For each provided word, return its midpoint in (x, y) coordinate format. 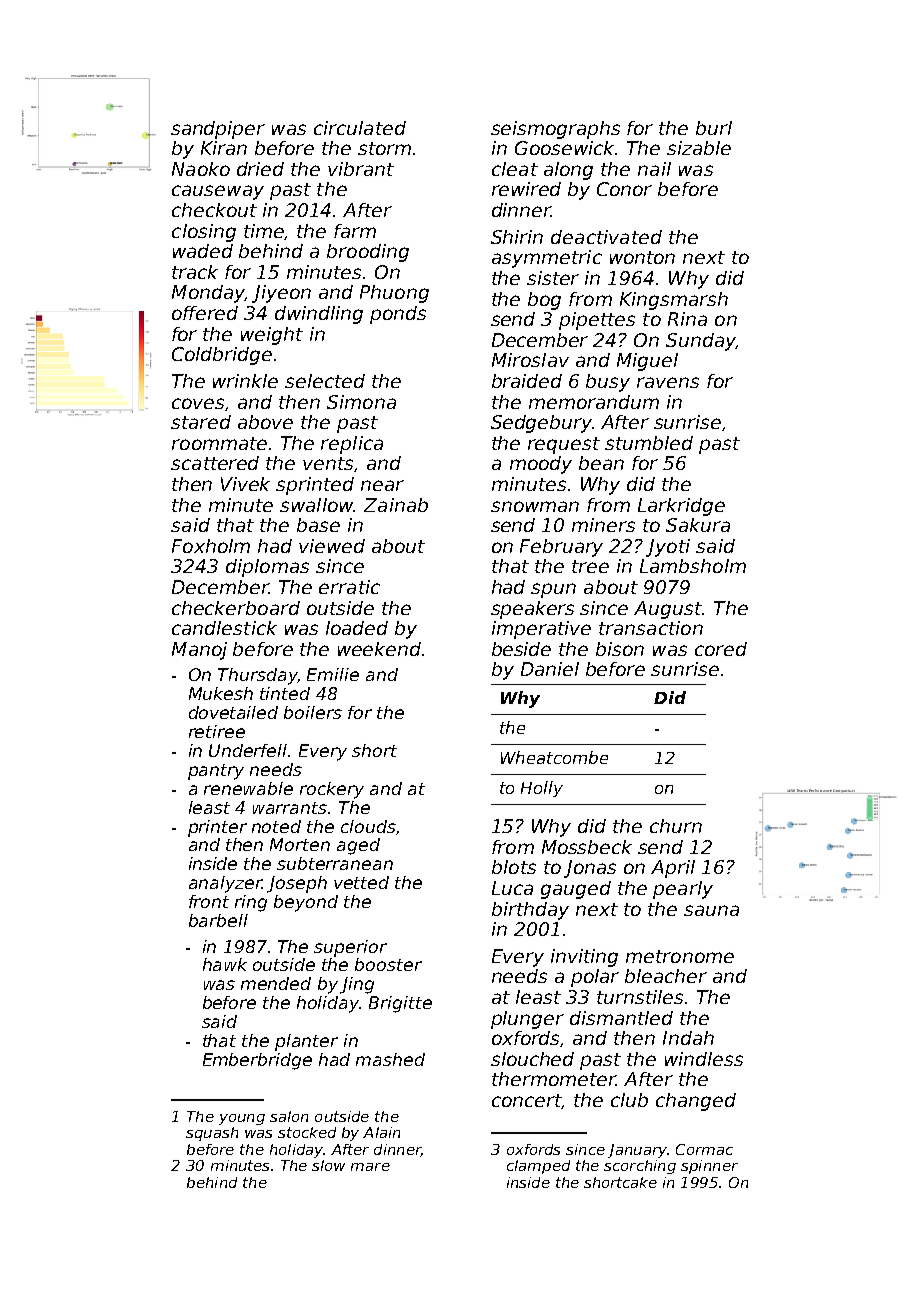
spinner (709, 1167)
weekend (379, 649)
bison (620, 649)
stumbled (649, 443)
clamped (538, 1167)
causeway (218, 192)
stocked (307, 1132)
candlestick (224, 628)
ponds (398, 315)
